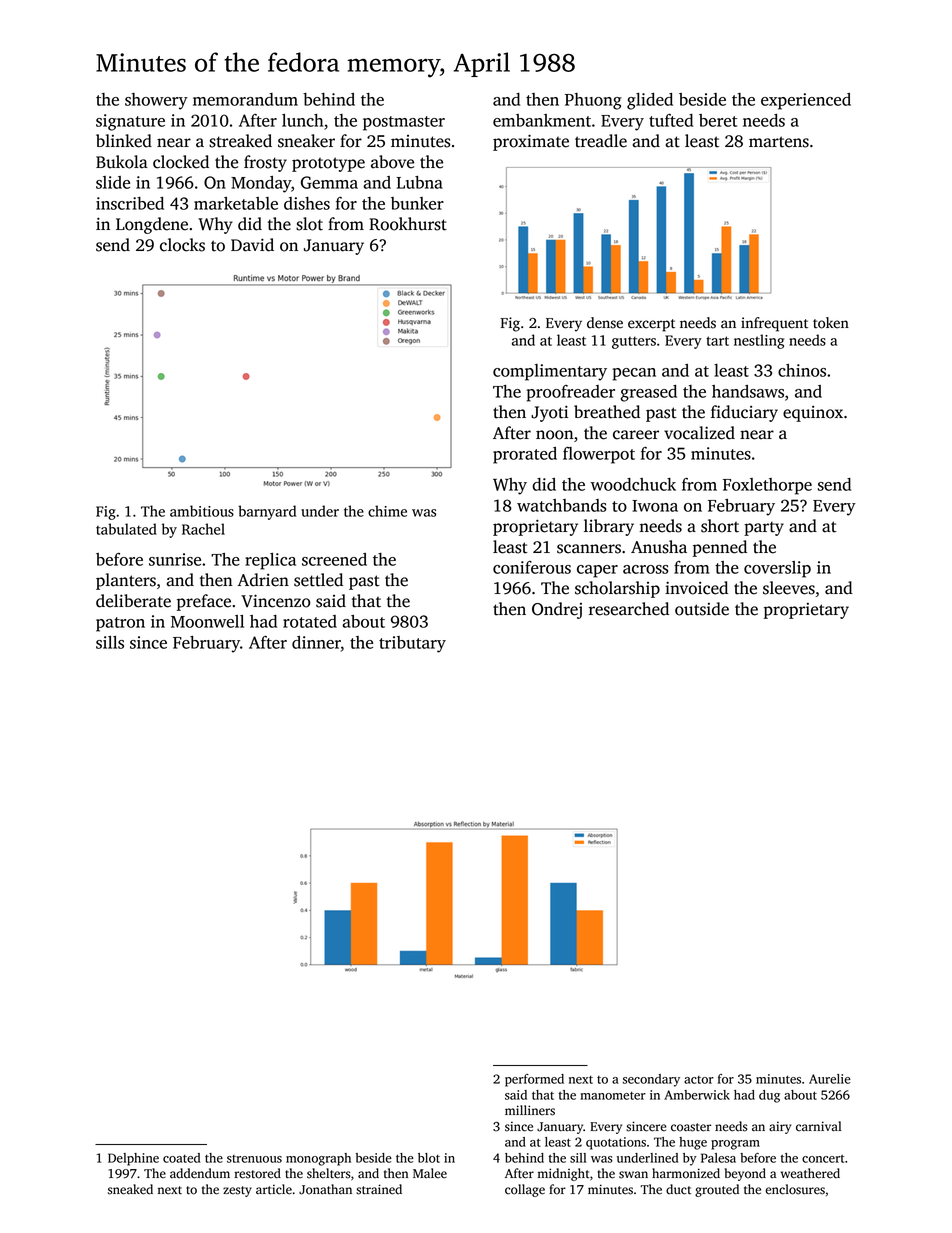 The image size is (952, 1233). I want to click on strained, so click(379, 1189).
